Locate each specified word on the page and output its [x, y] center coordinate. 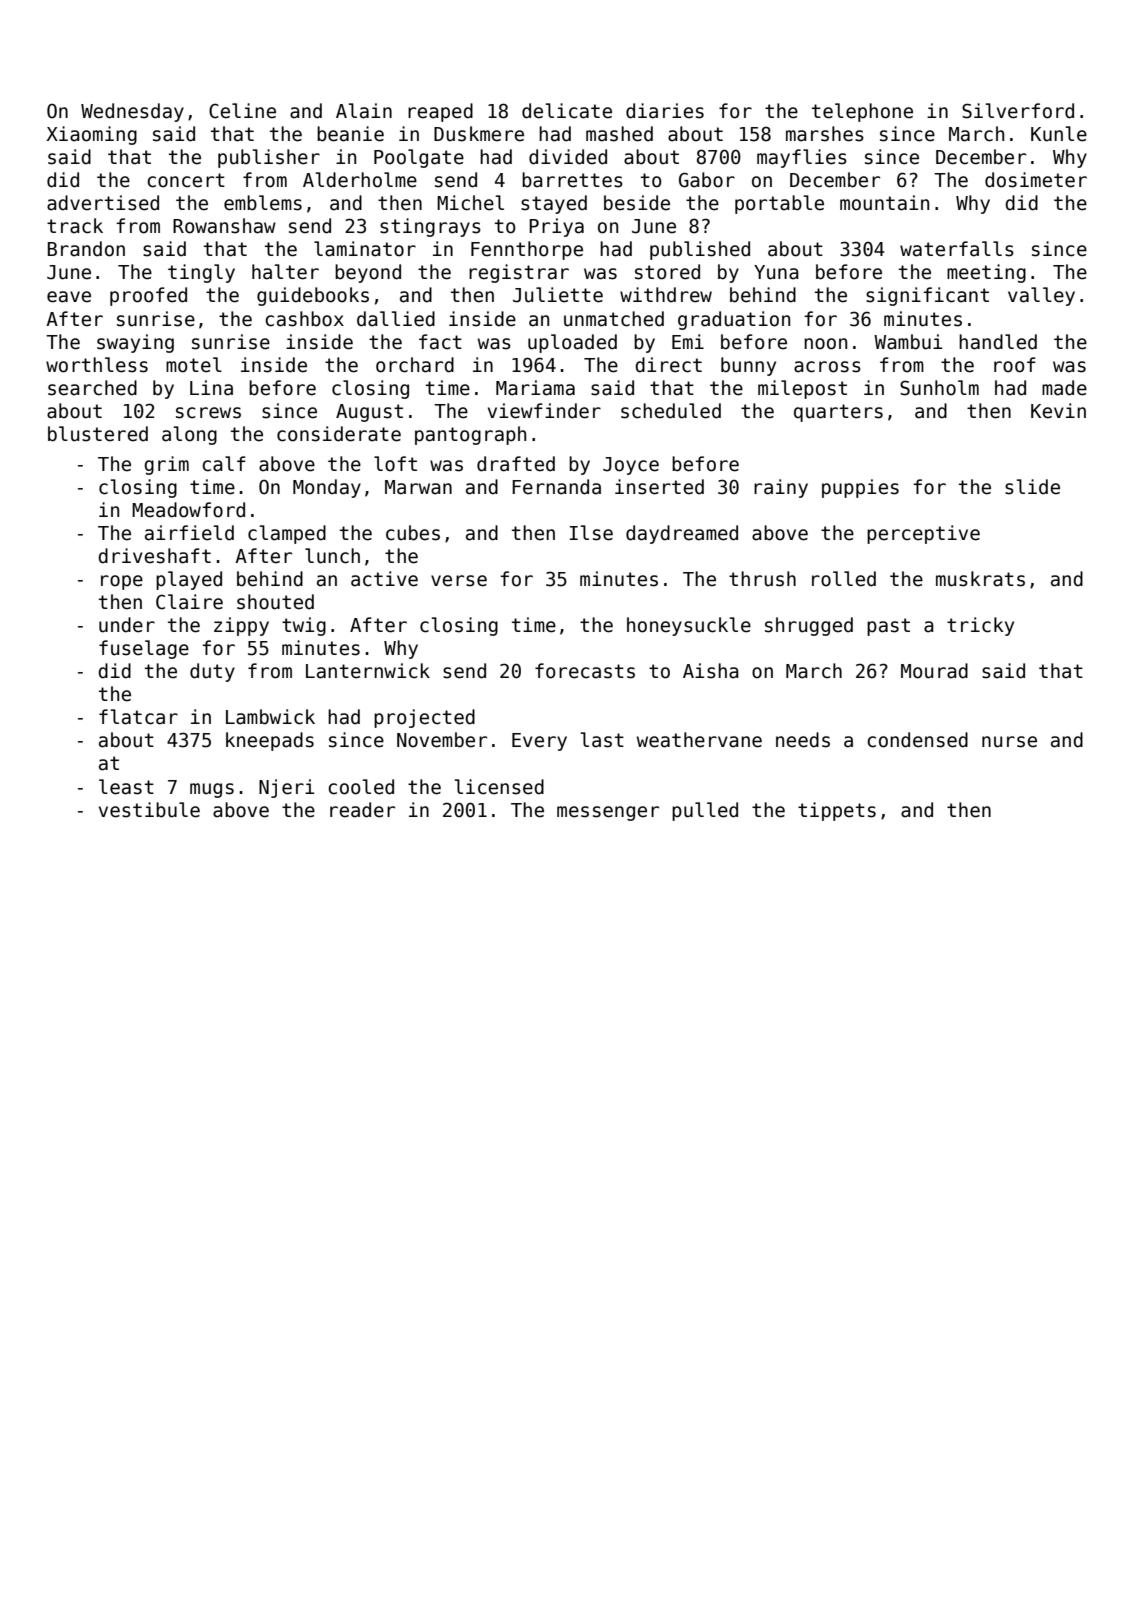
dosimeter [1036, 180]
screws [208, 413]
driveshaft [154, 556]
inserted [659, 487]
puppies [860, 488]
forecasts [585, 671]
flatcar [138, 717]
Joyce [631, 466]
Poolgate [419, 158]
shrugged [809, 626]
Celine [242, 111]
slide [1032, 487]
